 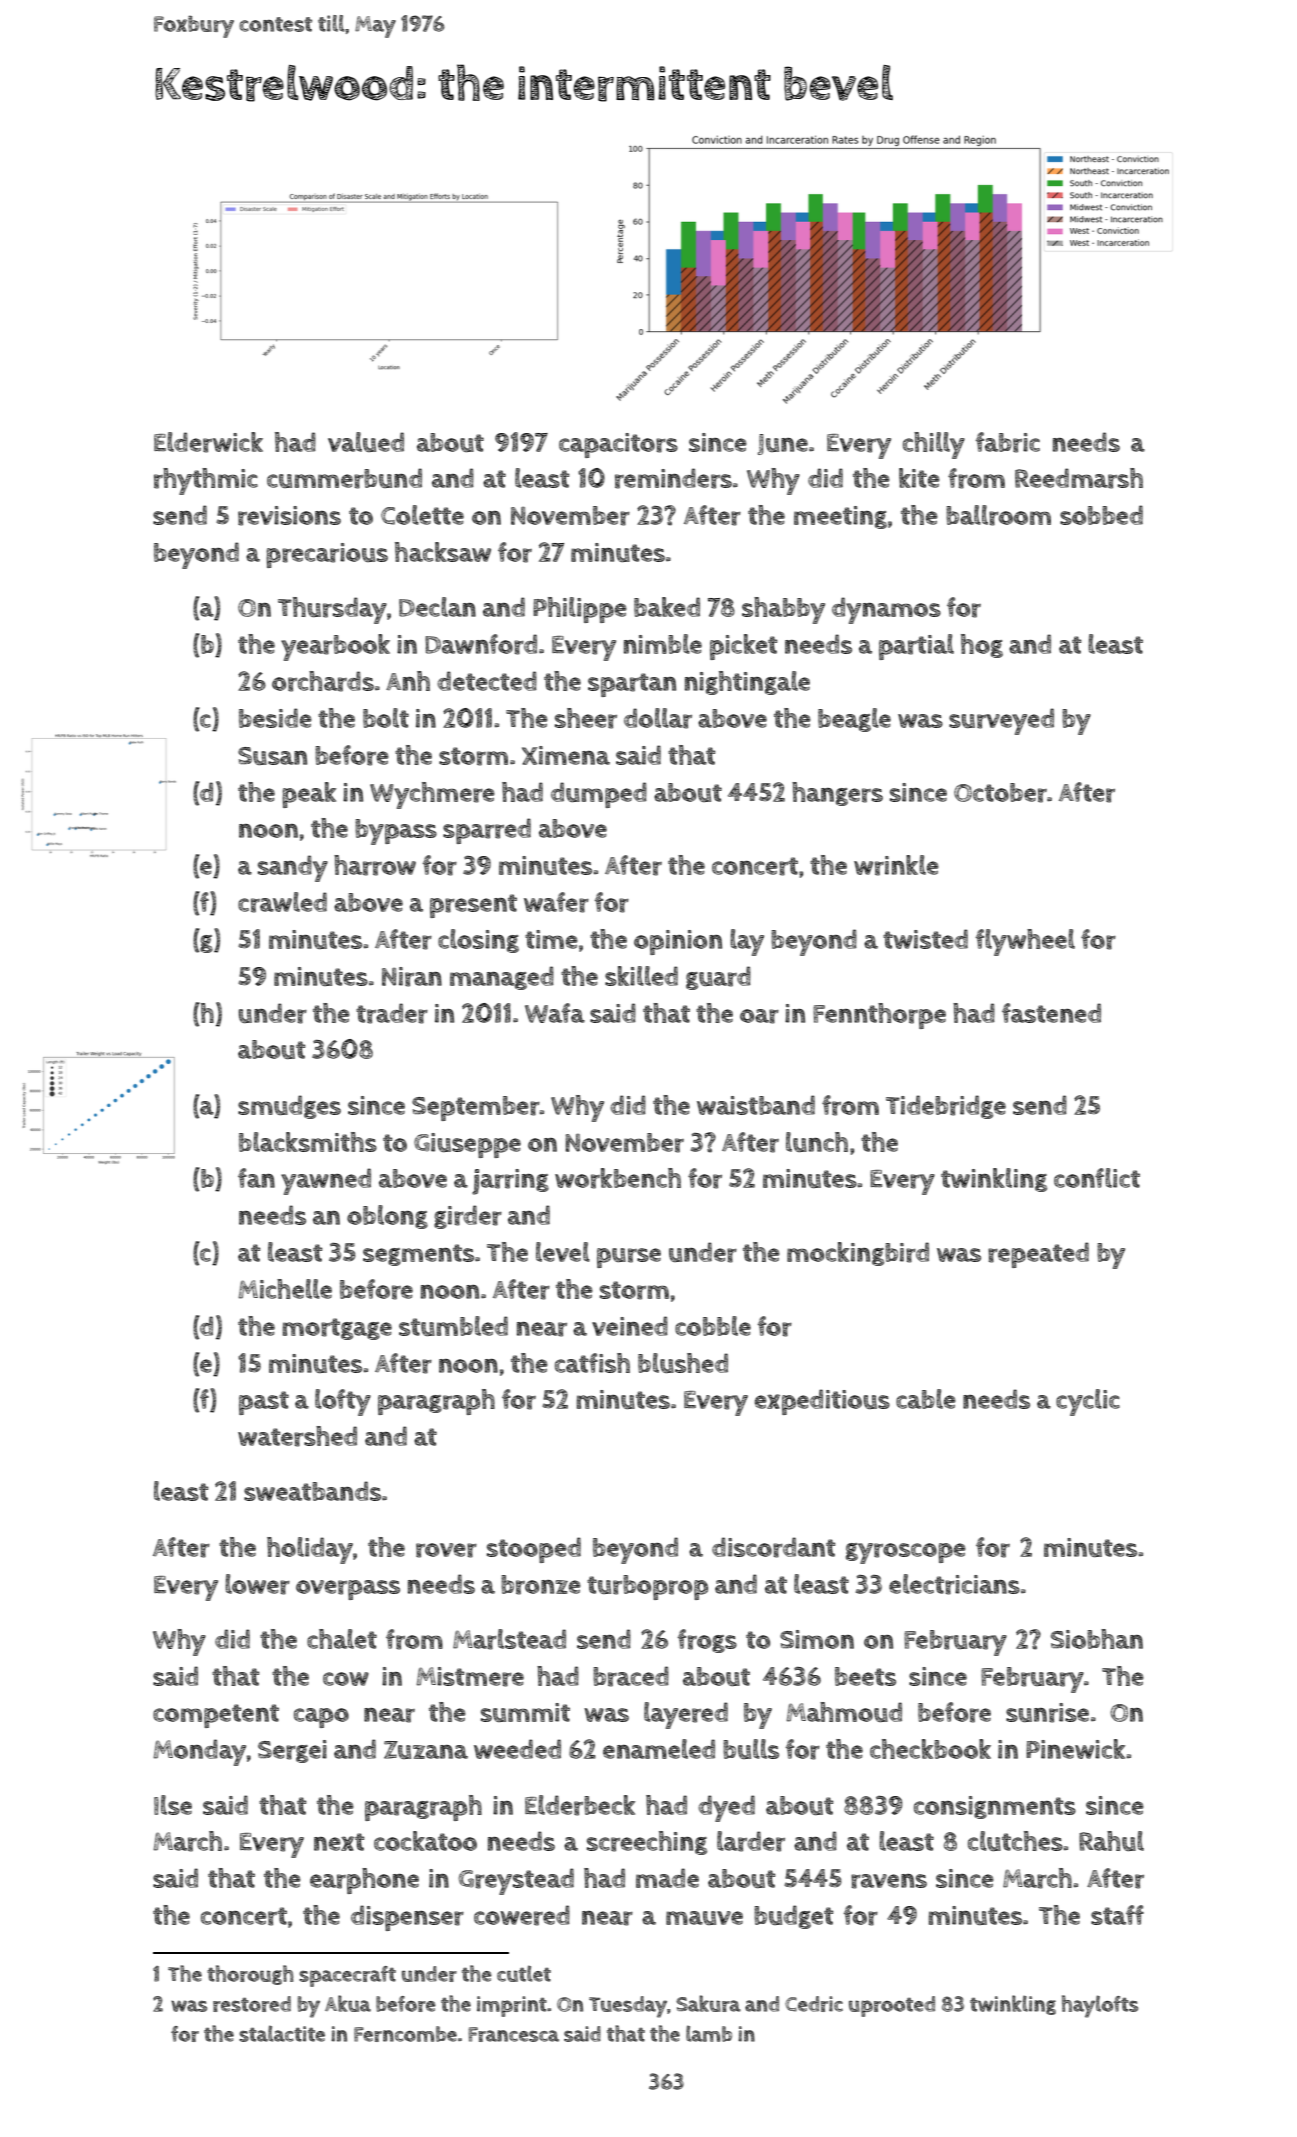 I want to click on kite, so click(x=919, y=478).
